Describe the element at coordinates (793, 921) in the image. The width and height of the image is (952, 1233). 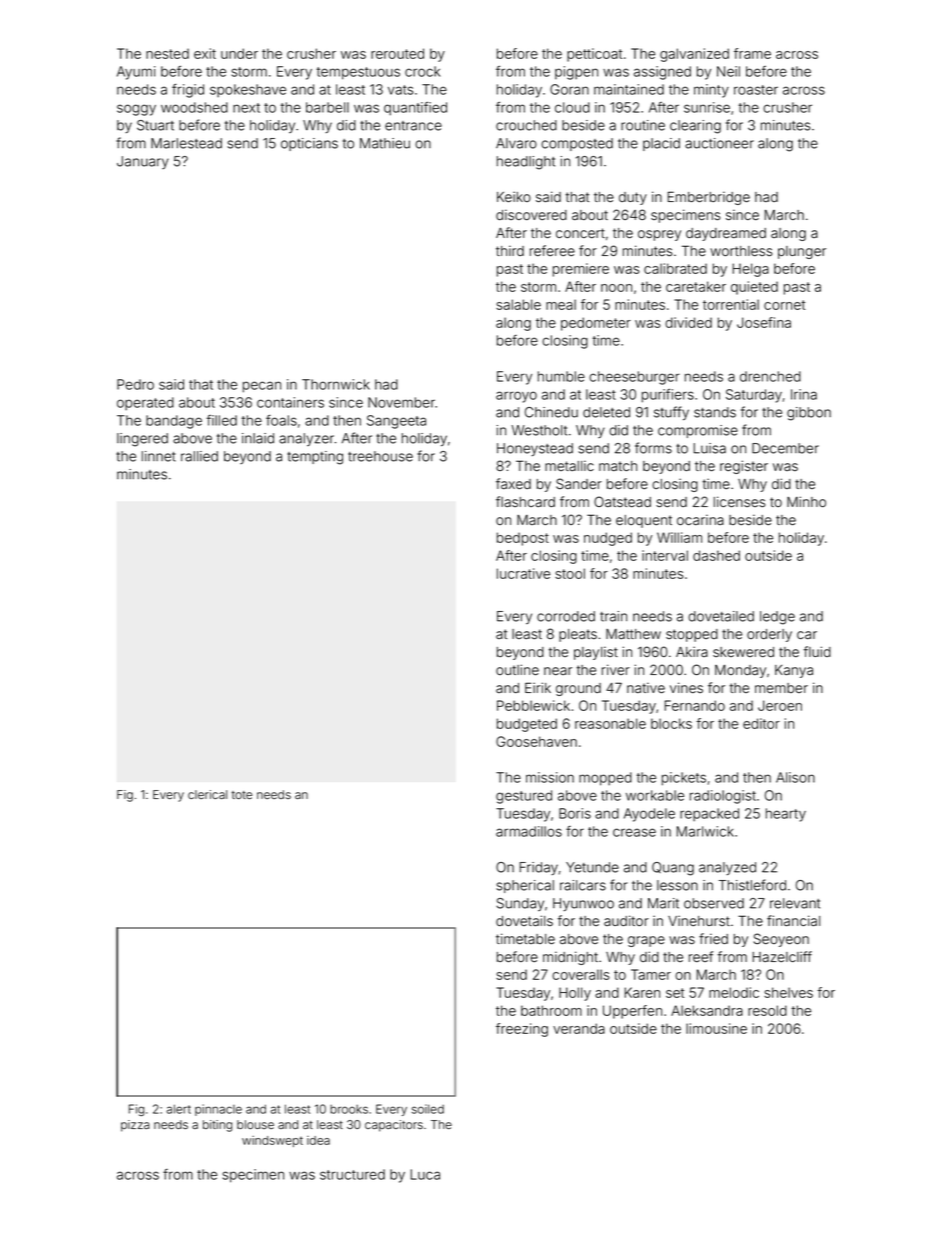
I see `financial` at that location.
